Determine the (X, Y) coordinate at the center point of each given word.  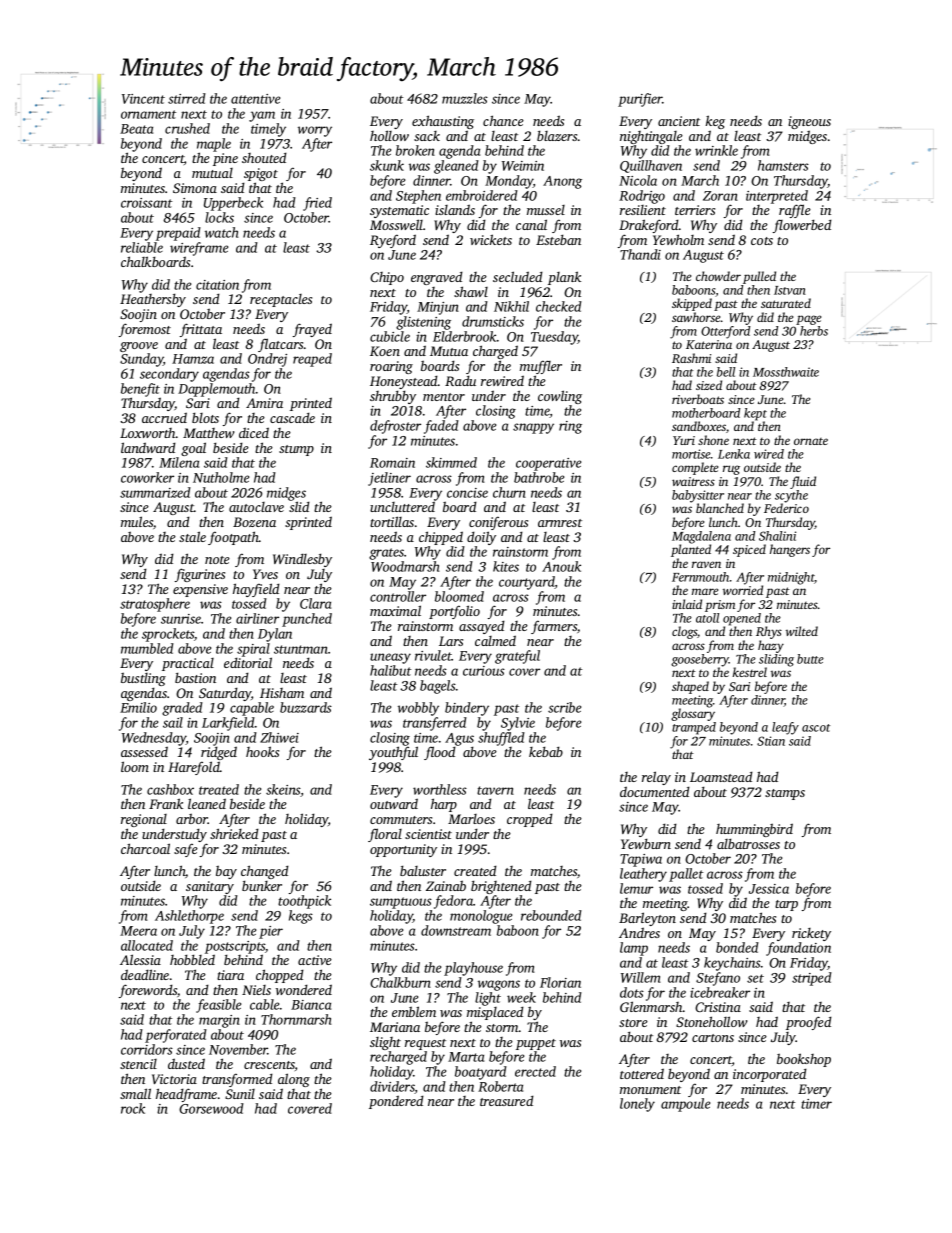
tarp (786, 905)
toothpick (304, 902)
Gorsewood (211, 1108)
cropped (530, 820)
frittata (201, 330)
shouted (264, 157)
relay (656, 778)
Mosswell (396, 224)
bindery (467, 709)
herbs (814, 331)
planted (691, 550)
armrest (560, 523)
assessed (144, 751)
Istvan (790, 290)
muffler (541, 367)
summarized (155, 492)
